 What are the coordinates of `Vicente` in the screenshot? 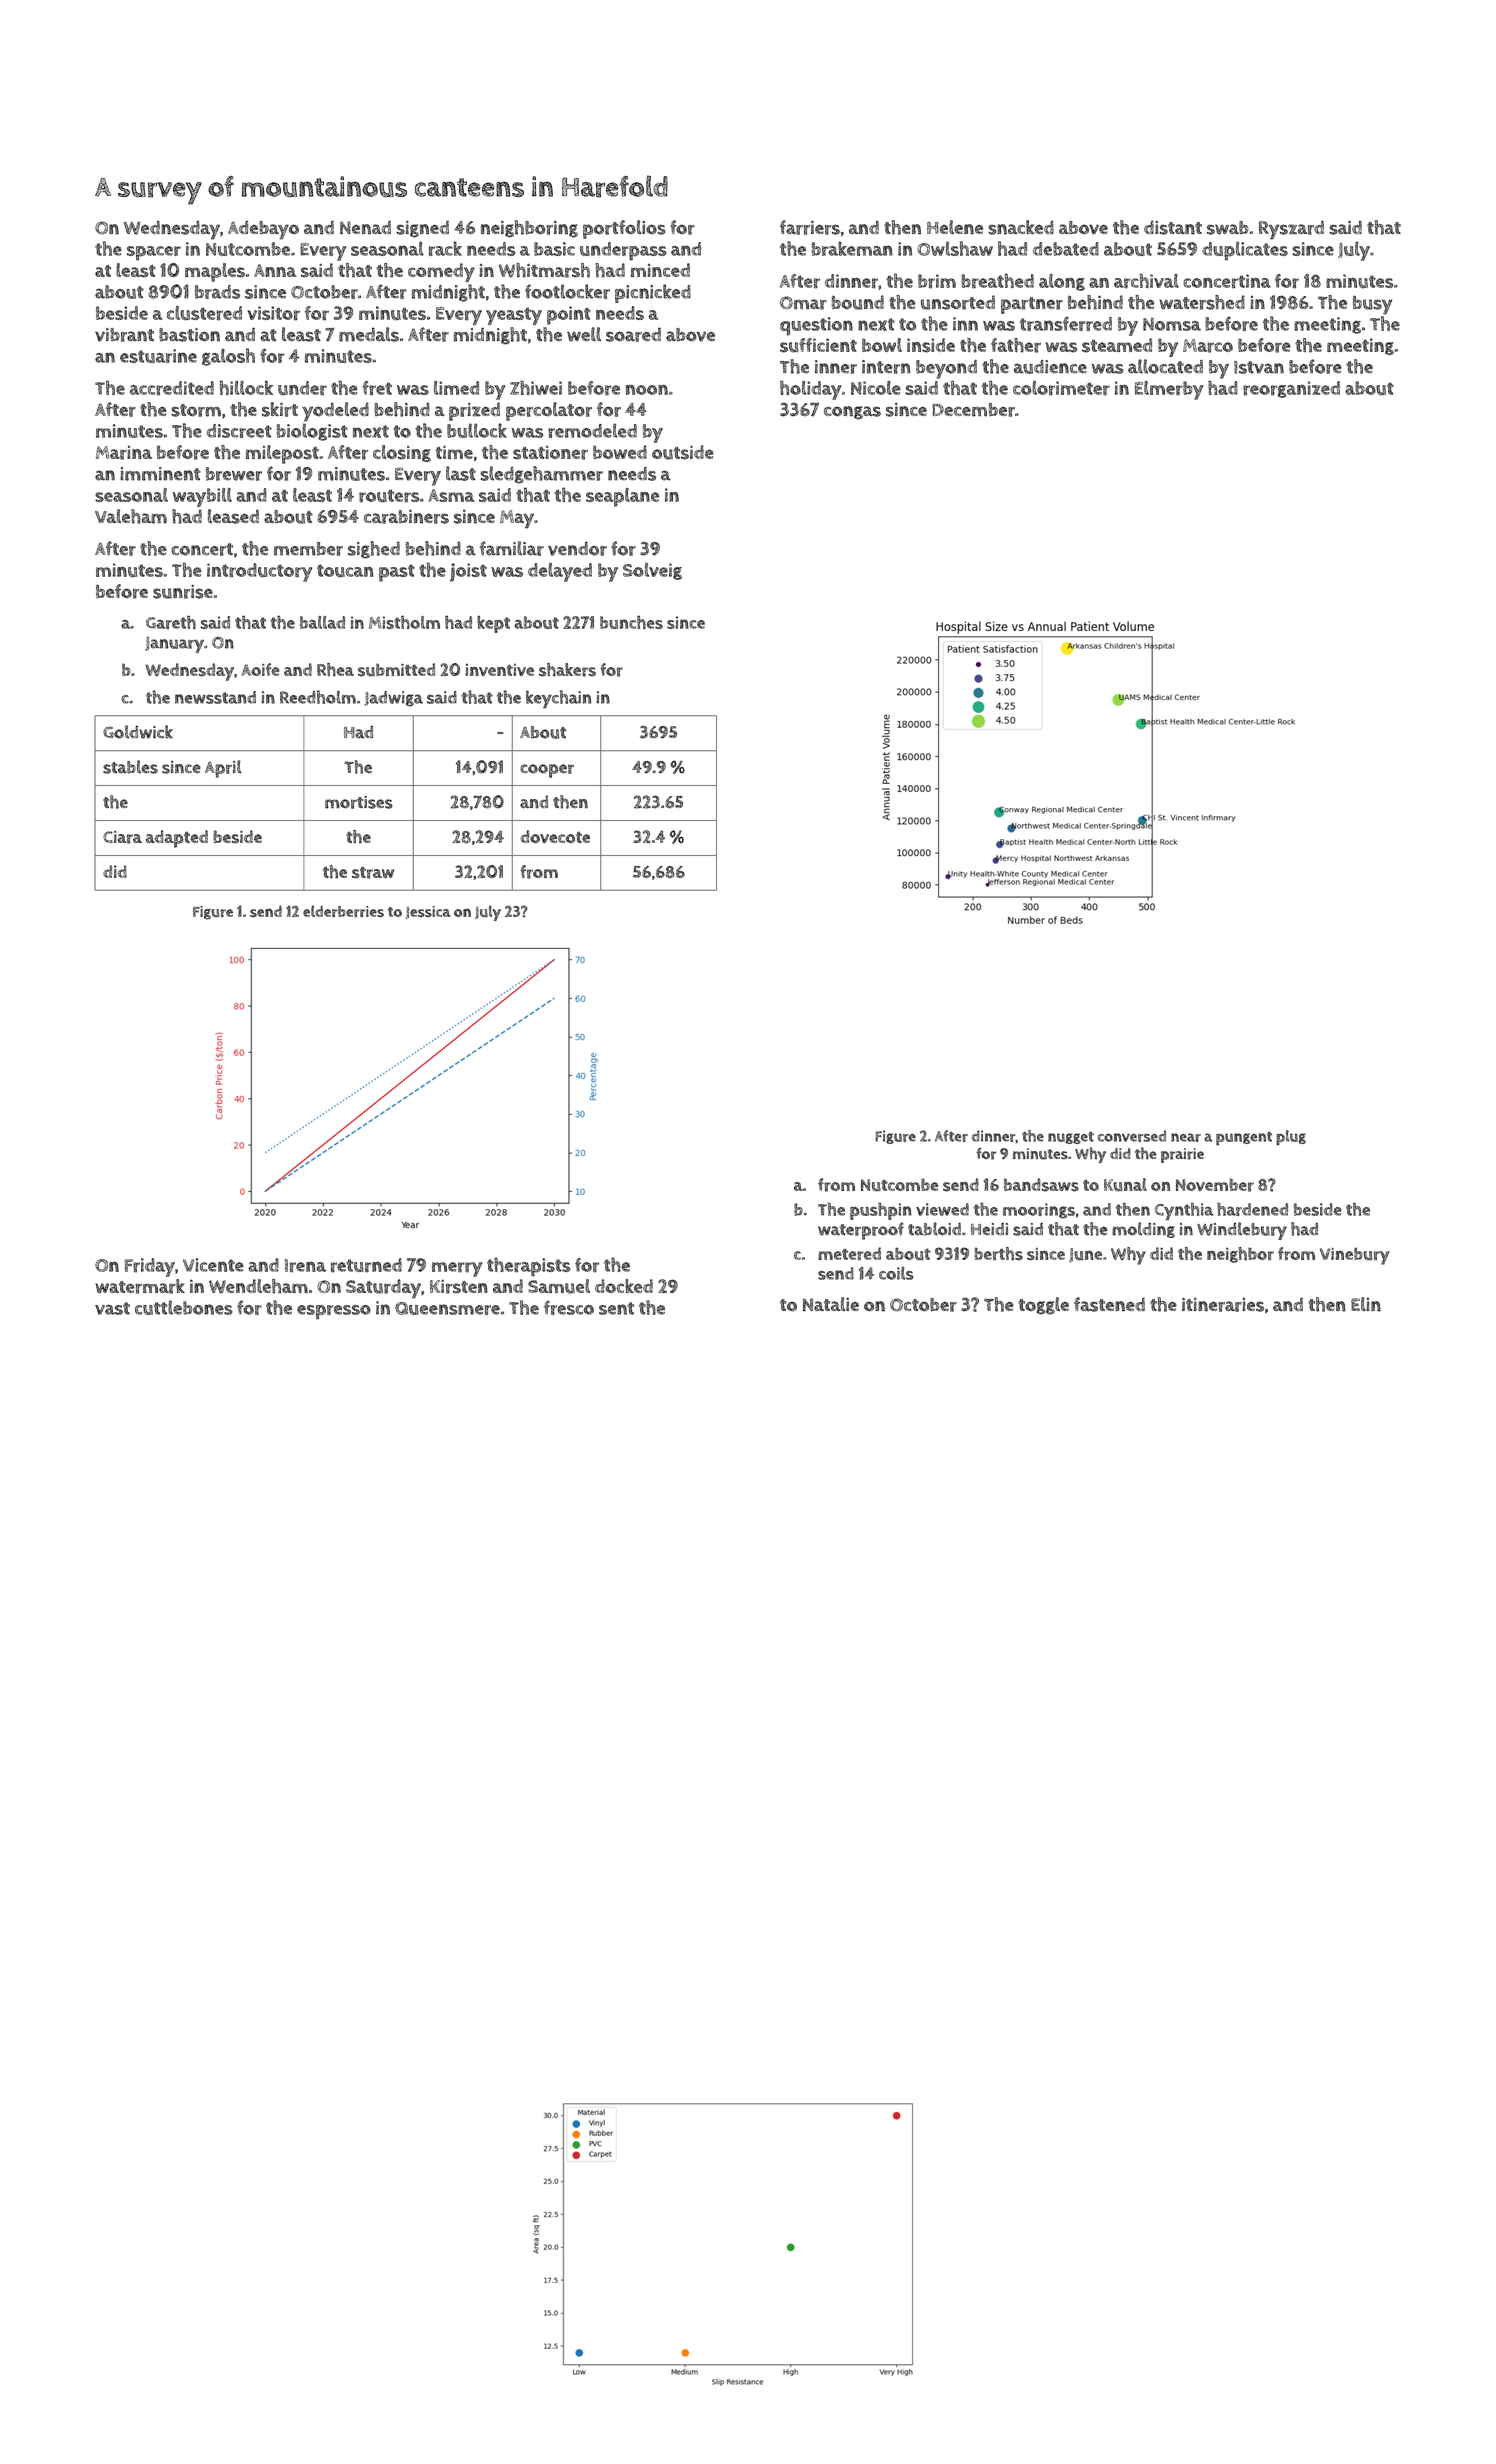 It's located at (213, 1265).
